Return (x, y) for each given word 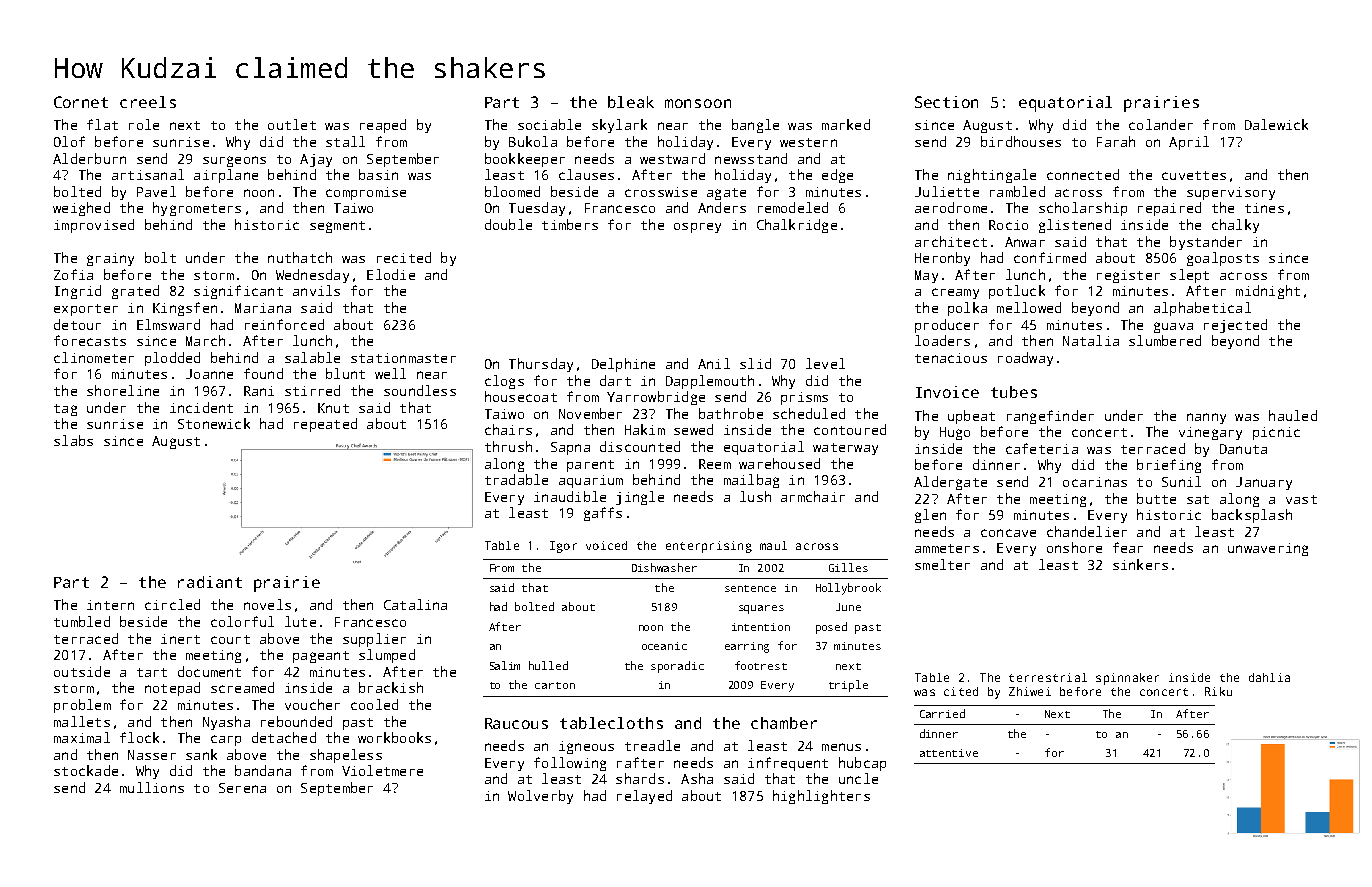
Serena (242, 788)
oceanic (664, 646)
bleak (631, 102)
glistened (1075, 226)
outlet (292, 124)
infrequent (788, 764)
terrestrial (1048, 677)
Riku (1218, 691)
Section (946, 102)
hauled (1293, 415)
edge (837, 176)
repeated (325, 425)
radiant (210, 582)
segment (337, 227)
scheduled (809, 413)
